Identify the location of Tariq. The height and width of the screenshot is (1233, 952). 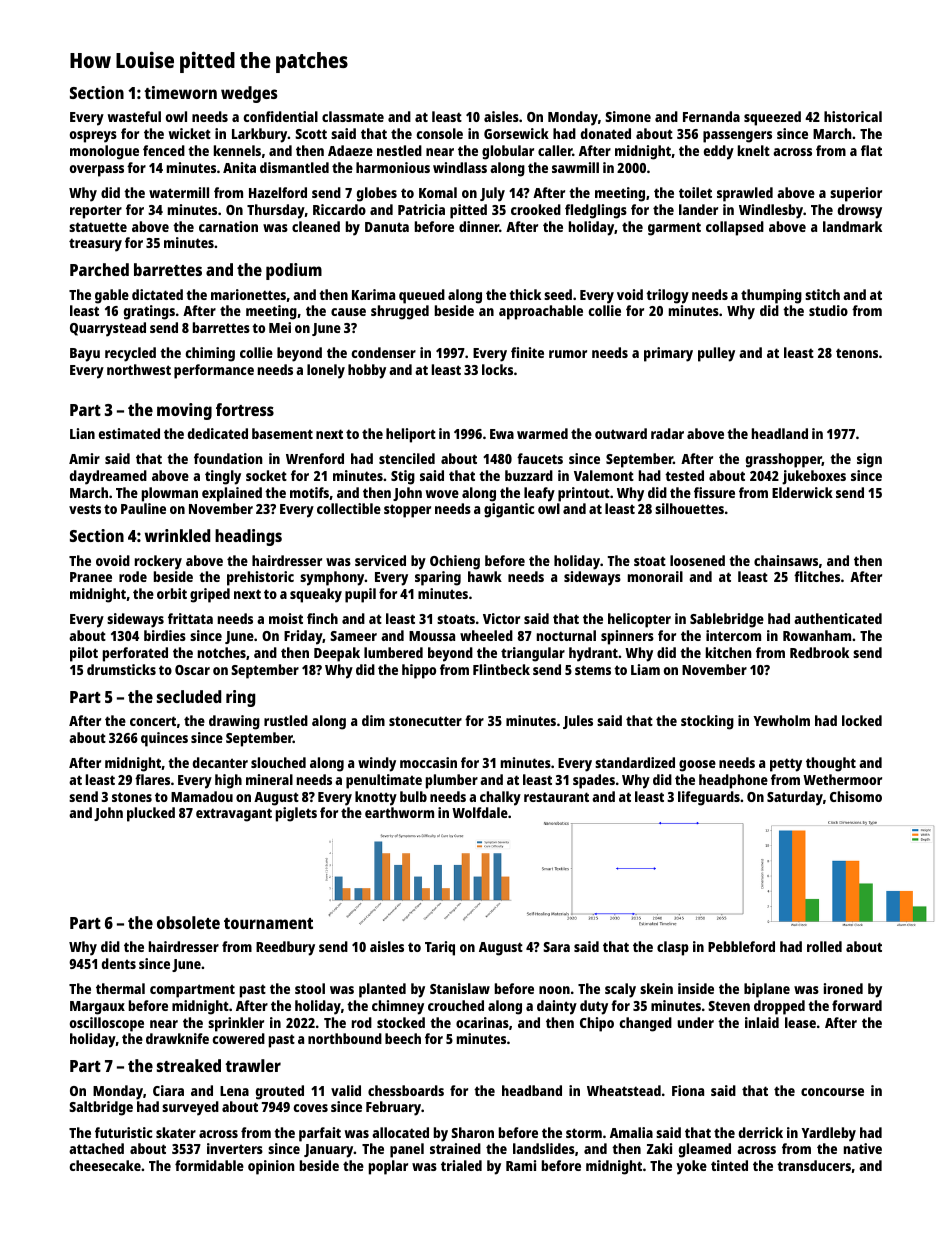
(440, 948).
